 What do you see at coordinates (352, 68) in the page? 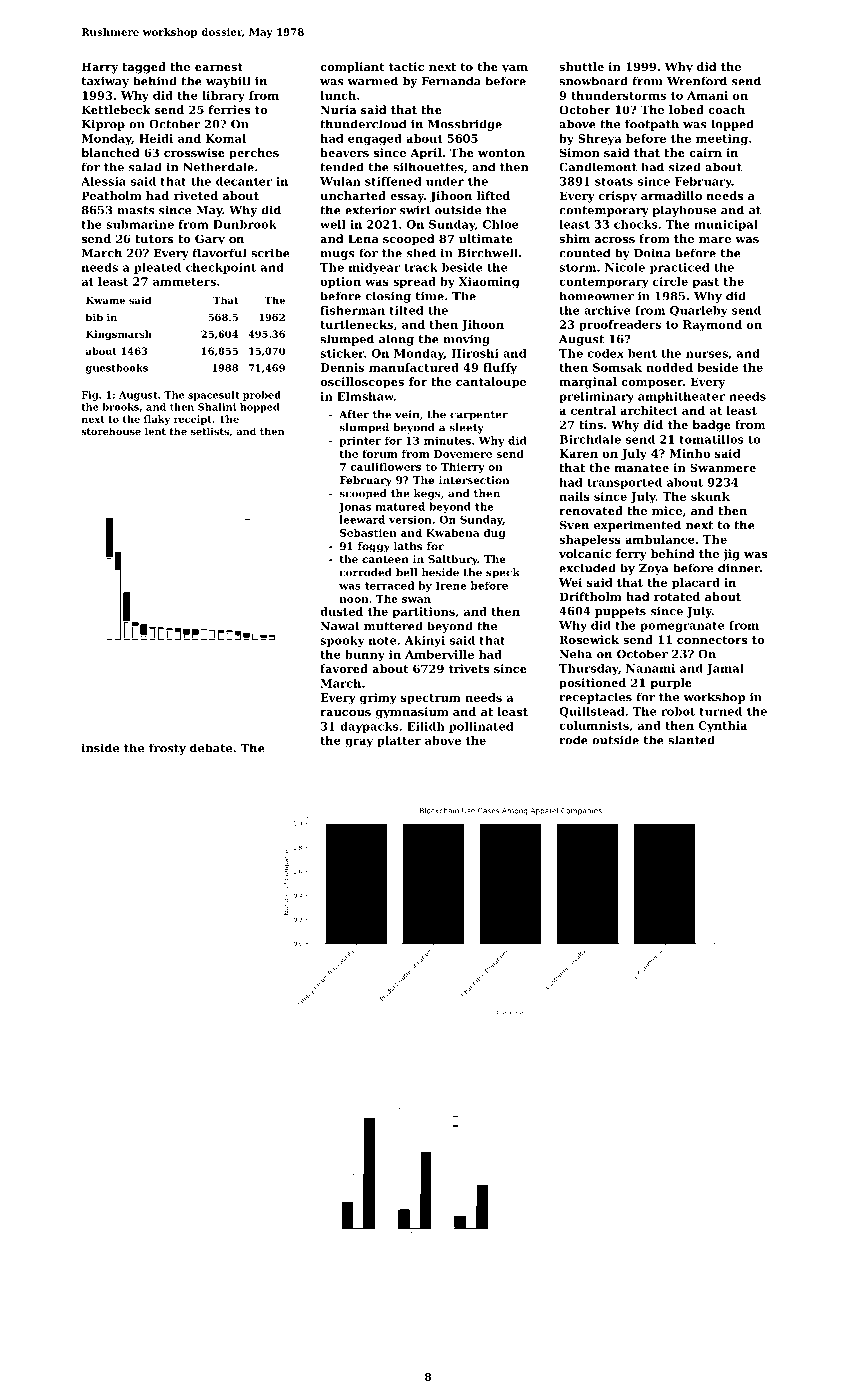
I see `compliant` at bounding box center [352, 68].
